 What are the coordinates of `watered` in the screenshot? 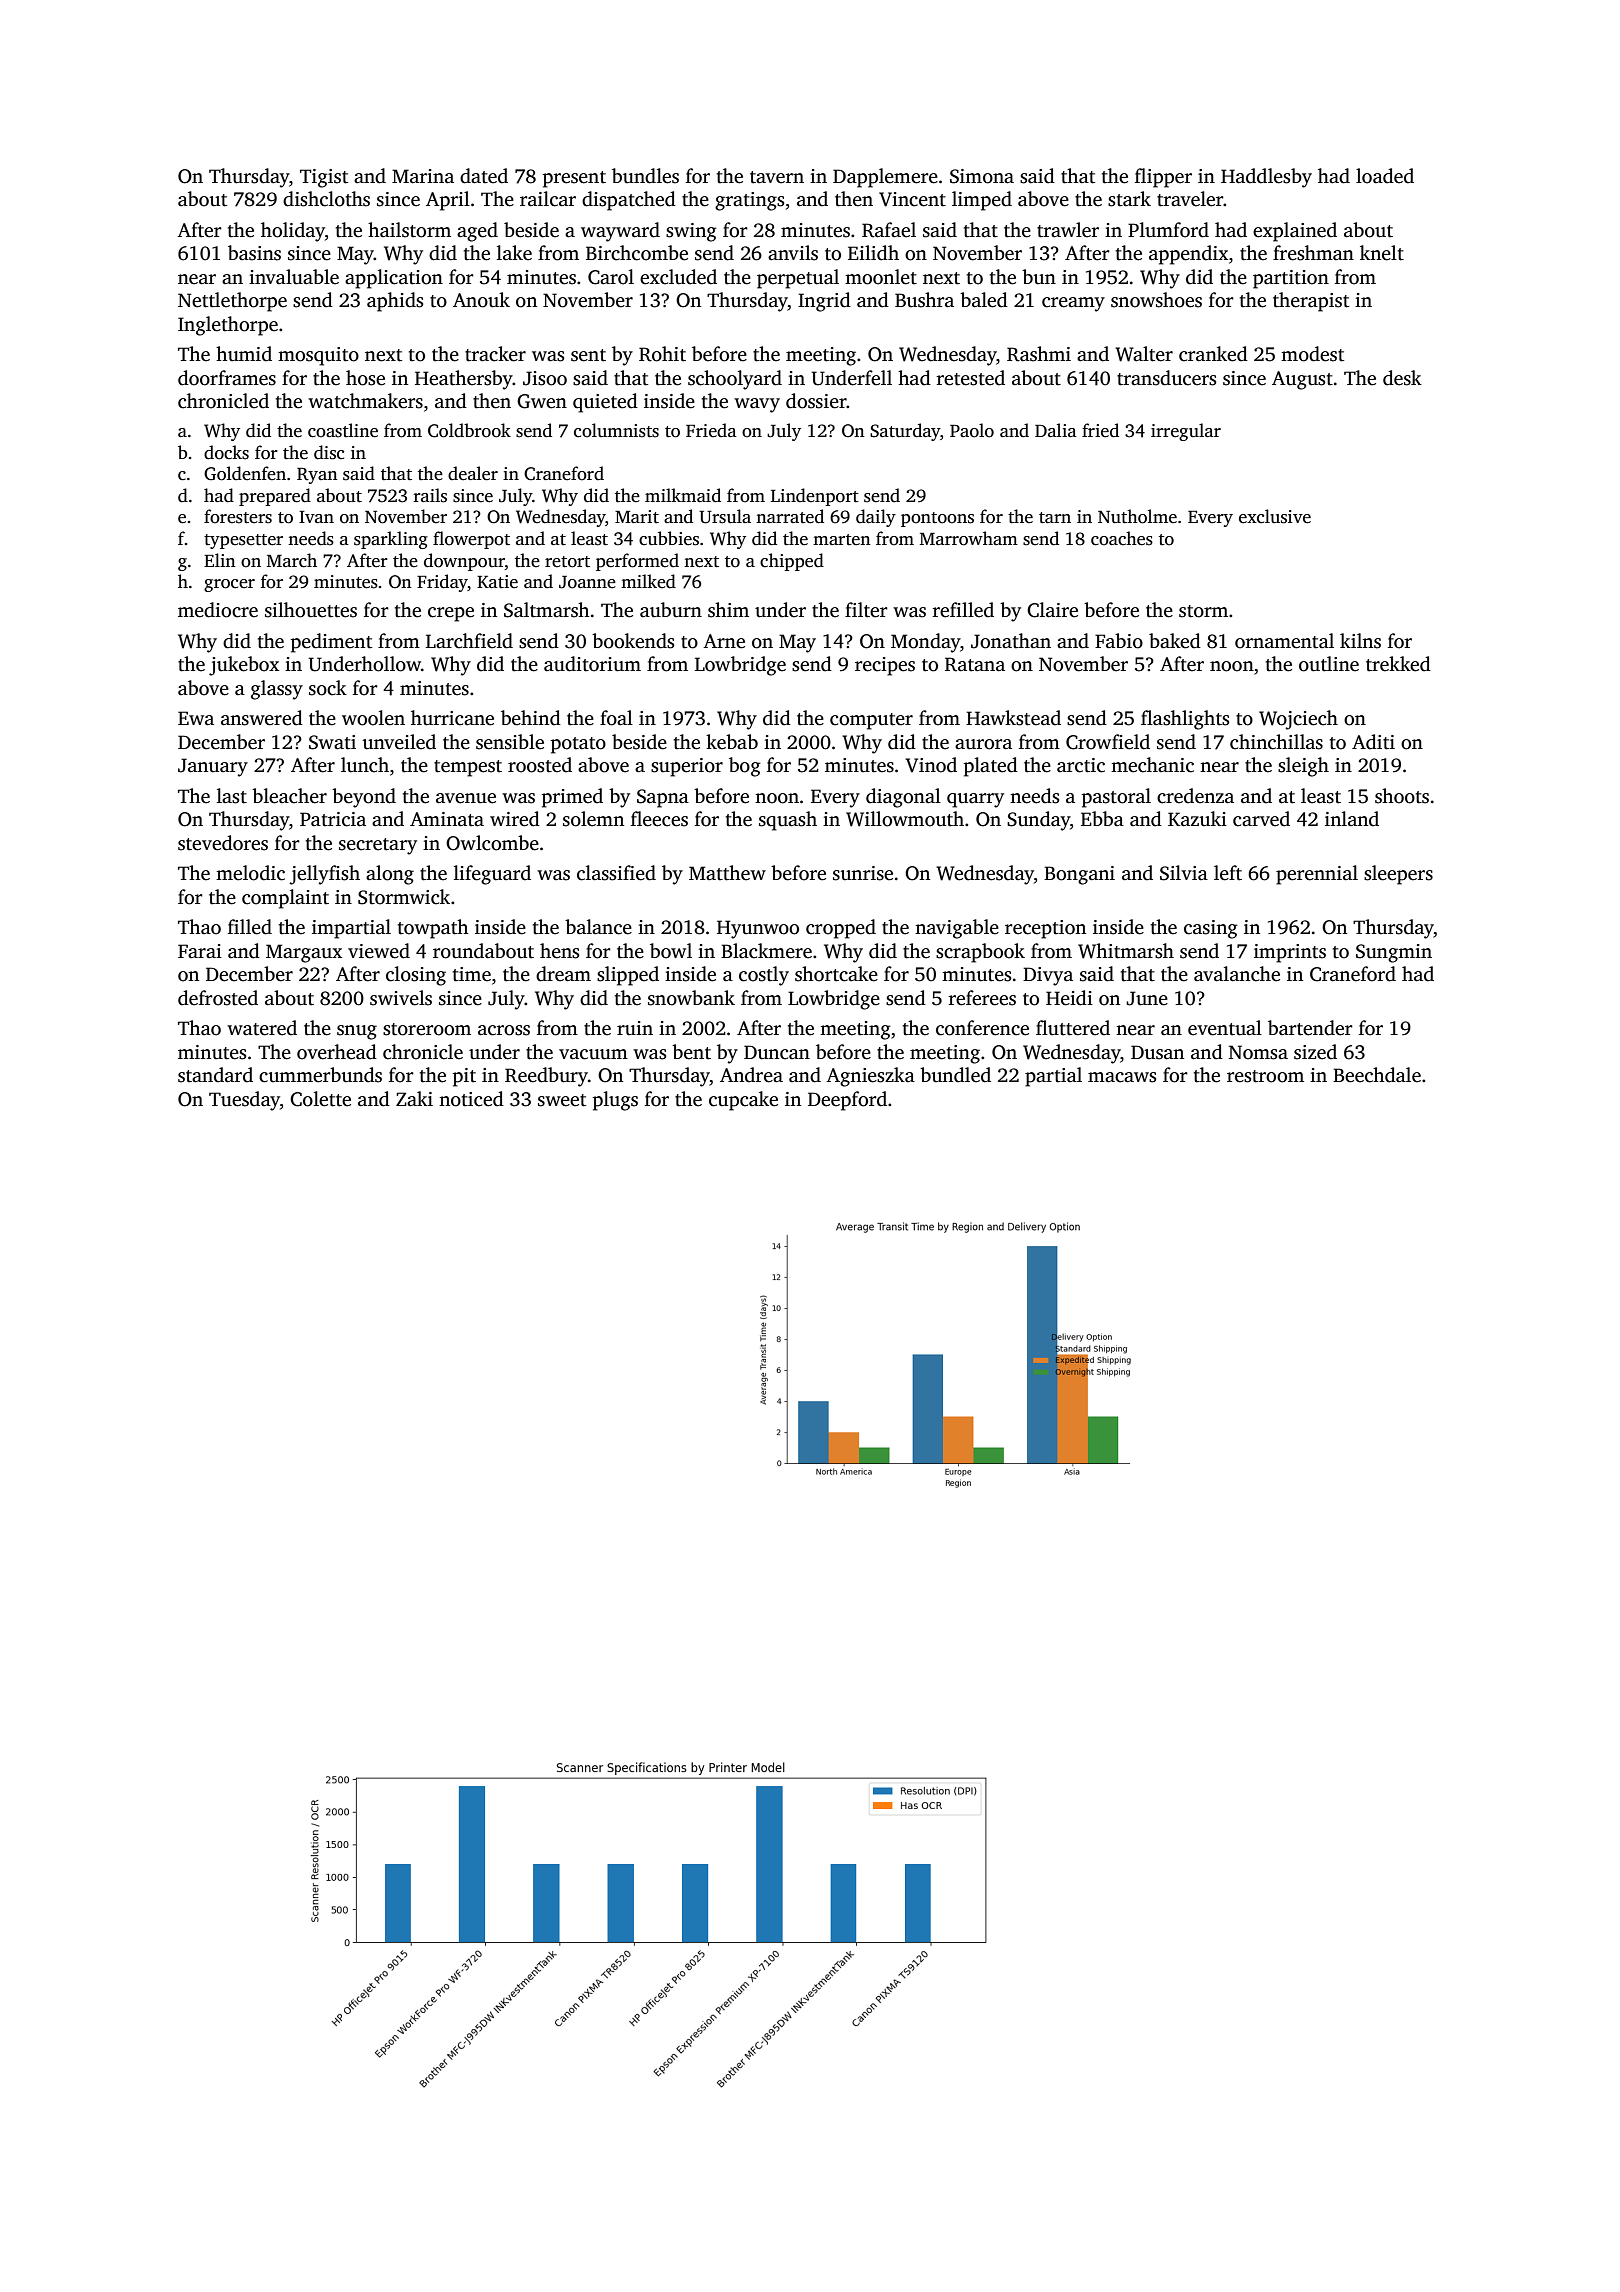 It's located at (262, 1028).
